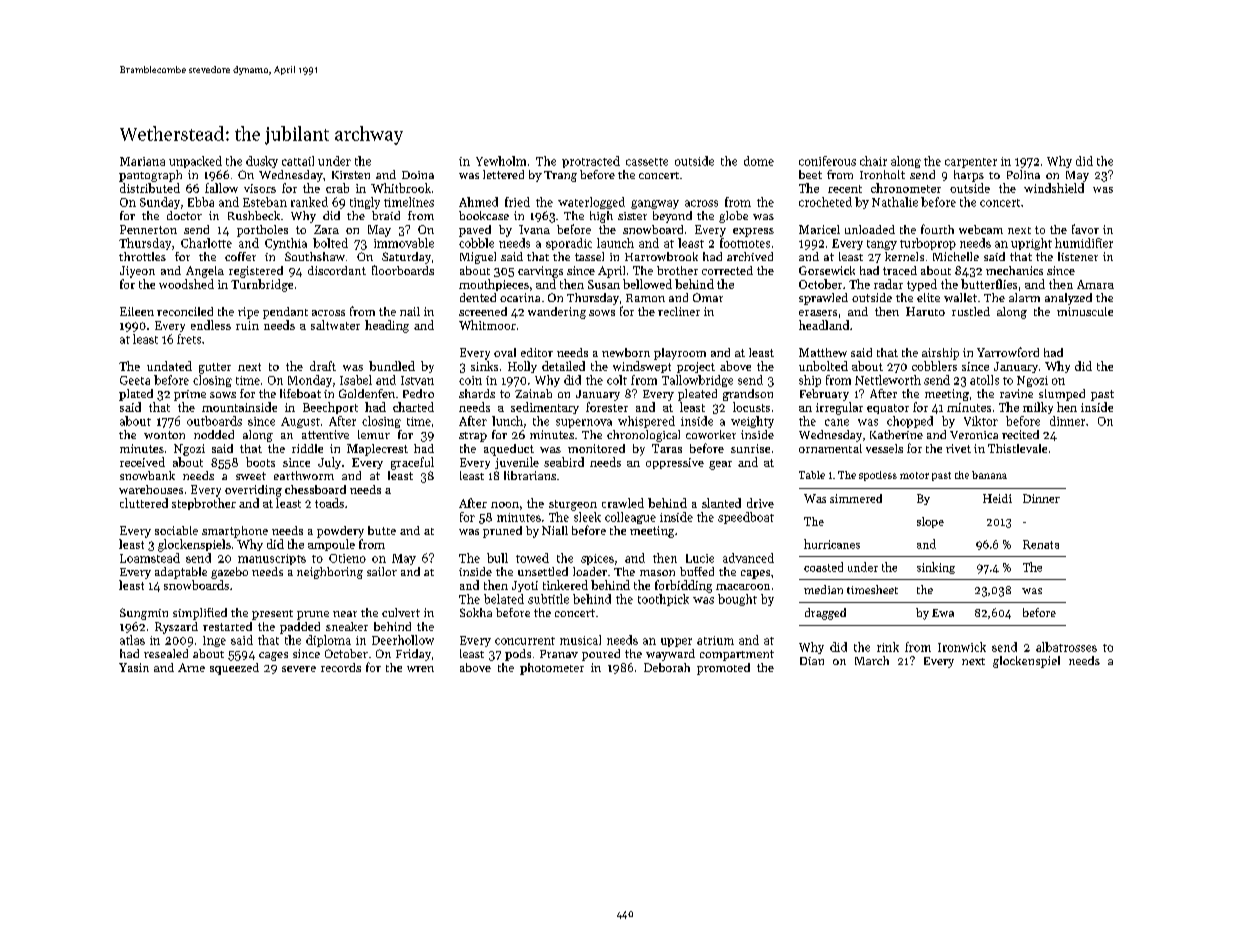  What do you see at coordinates (675, 463) in the page?
I see `oppressive` at bounding box center [675, 463].
